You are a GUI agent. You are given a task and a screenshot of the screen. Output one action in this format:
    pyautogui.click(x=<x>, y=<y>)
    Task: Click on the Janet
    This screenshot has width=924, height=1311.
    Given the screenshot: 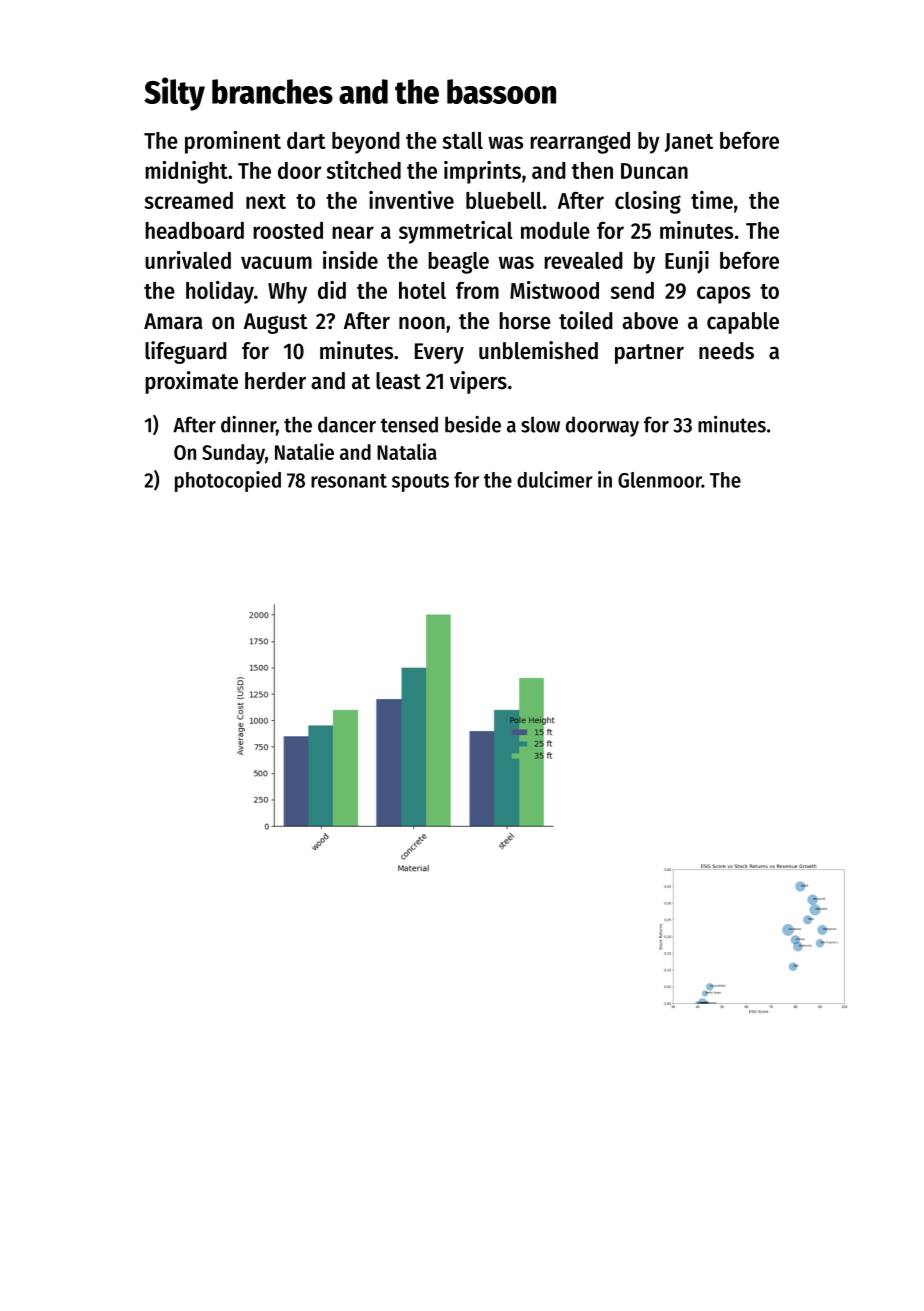 What is the action you would take?
    pyautogui.click(x=689, y=142)
